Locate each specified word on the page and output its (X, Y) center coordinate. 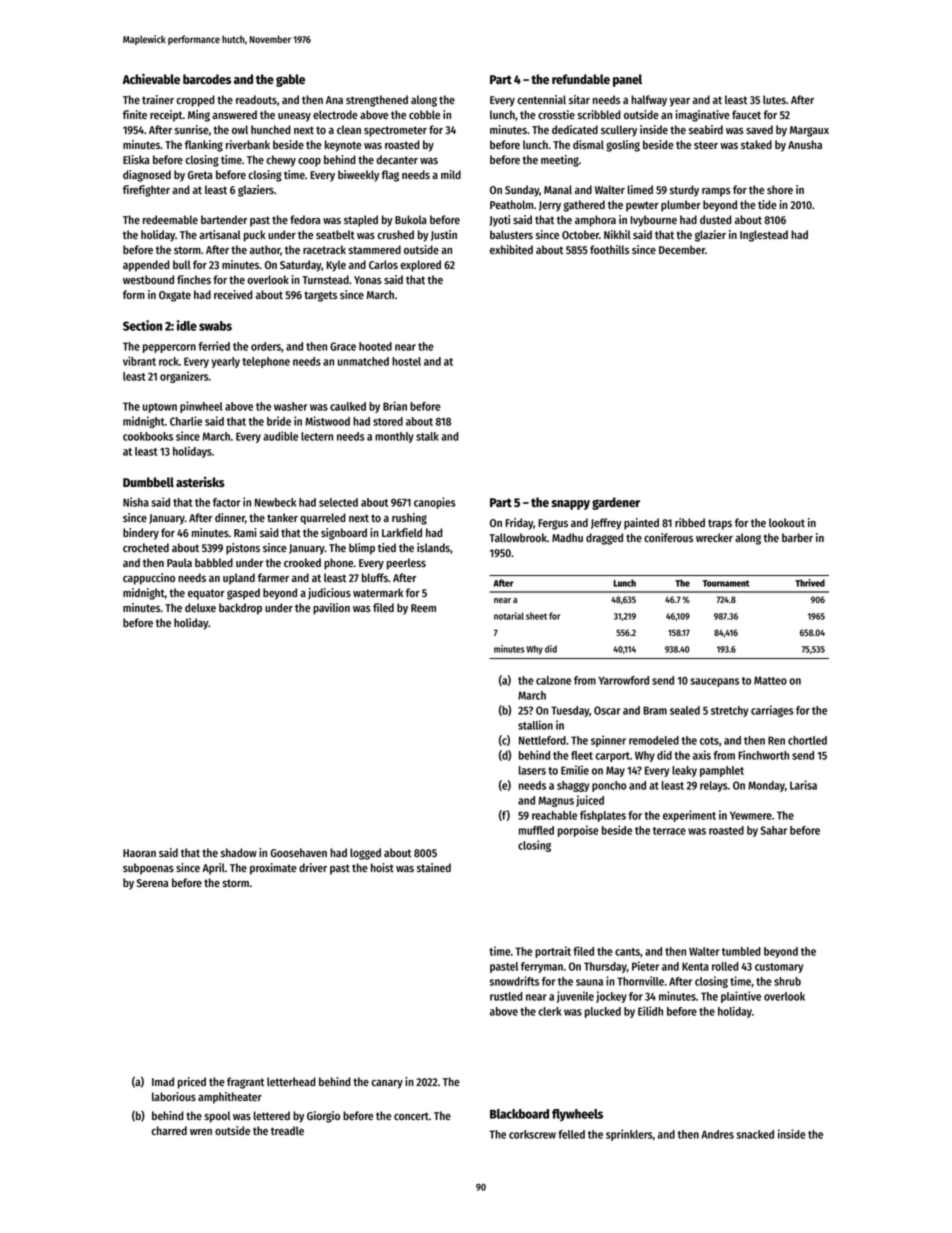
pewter (642, 206)
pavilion (331, 609)
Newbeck (275, 502)
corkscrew (532, 1134)
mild (451, 174)
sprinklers (629, 1135)
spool (217, 1117)
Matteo (770, 680)
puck (255, 236)
